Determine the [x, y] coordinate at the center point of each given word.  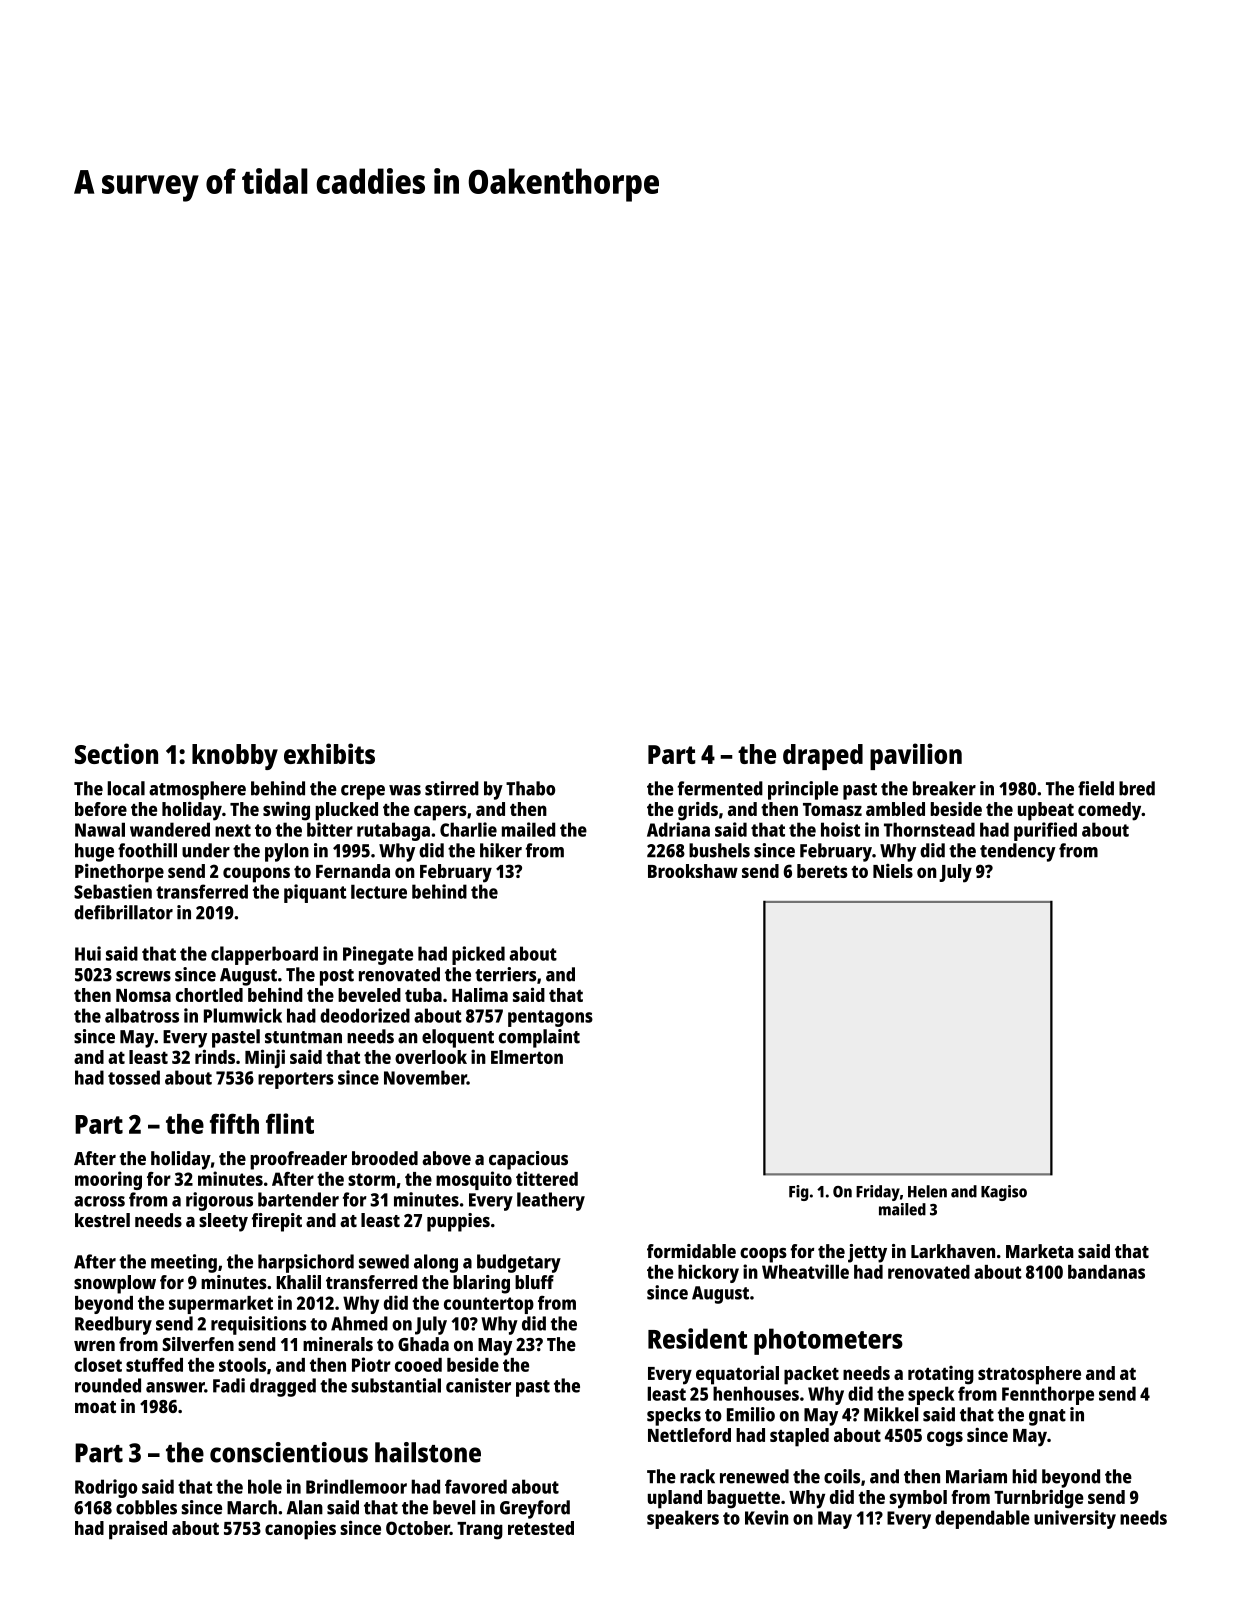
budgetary [519, 1263]
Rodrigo [106, 1488]
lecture [379, 891]
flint [290, 1123]
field [1096, 788]
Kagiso [1004, 1193]
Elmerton [527, 1057]
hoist [840, 829]
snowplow [115, 1284]
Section [116, 753]
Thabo [530, 788]
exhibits [329, 753]
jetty [867, 1253]
